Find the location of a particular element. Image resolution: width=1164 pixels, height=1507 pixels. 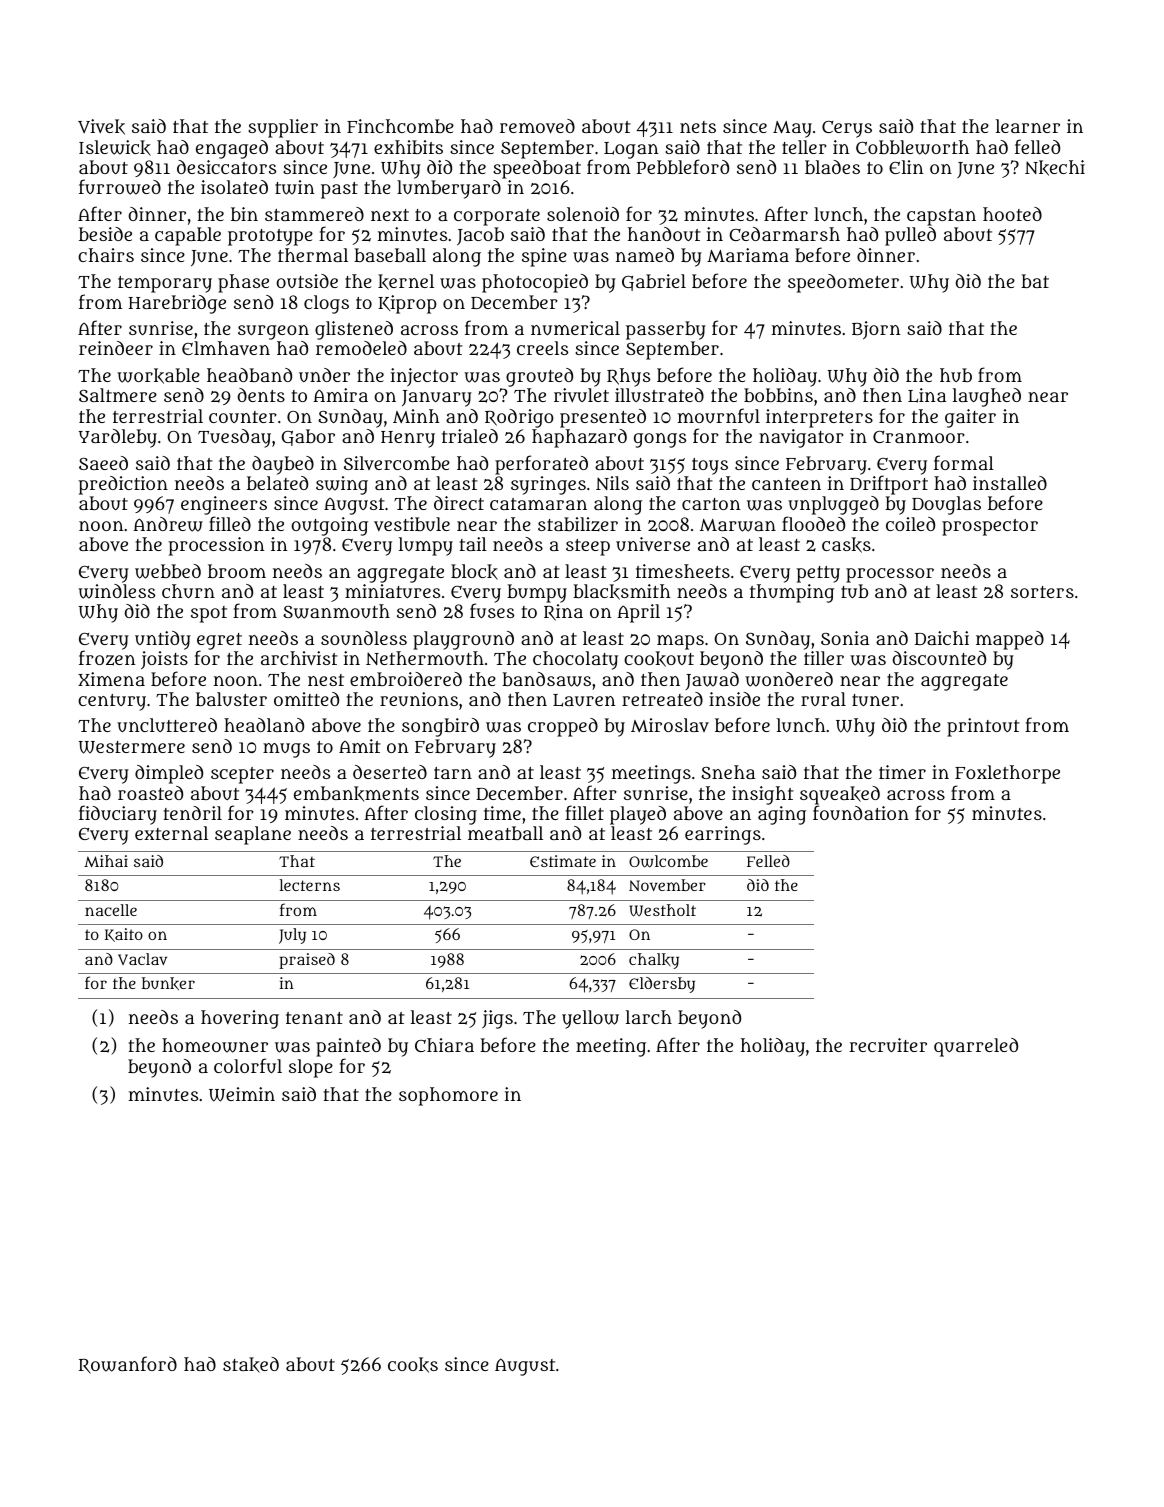

Vivek is located at coordinates (101, 127).
